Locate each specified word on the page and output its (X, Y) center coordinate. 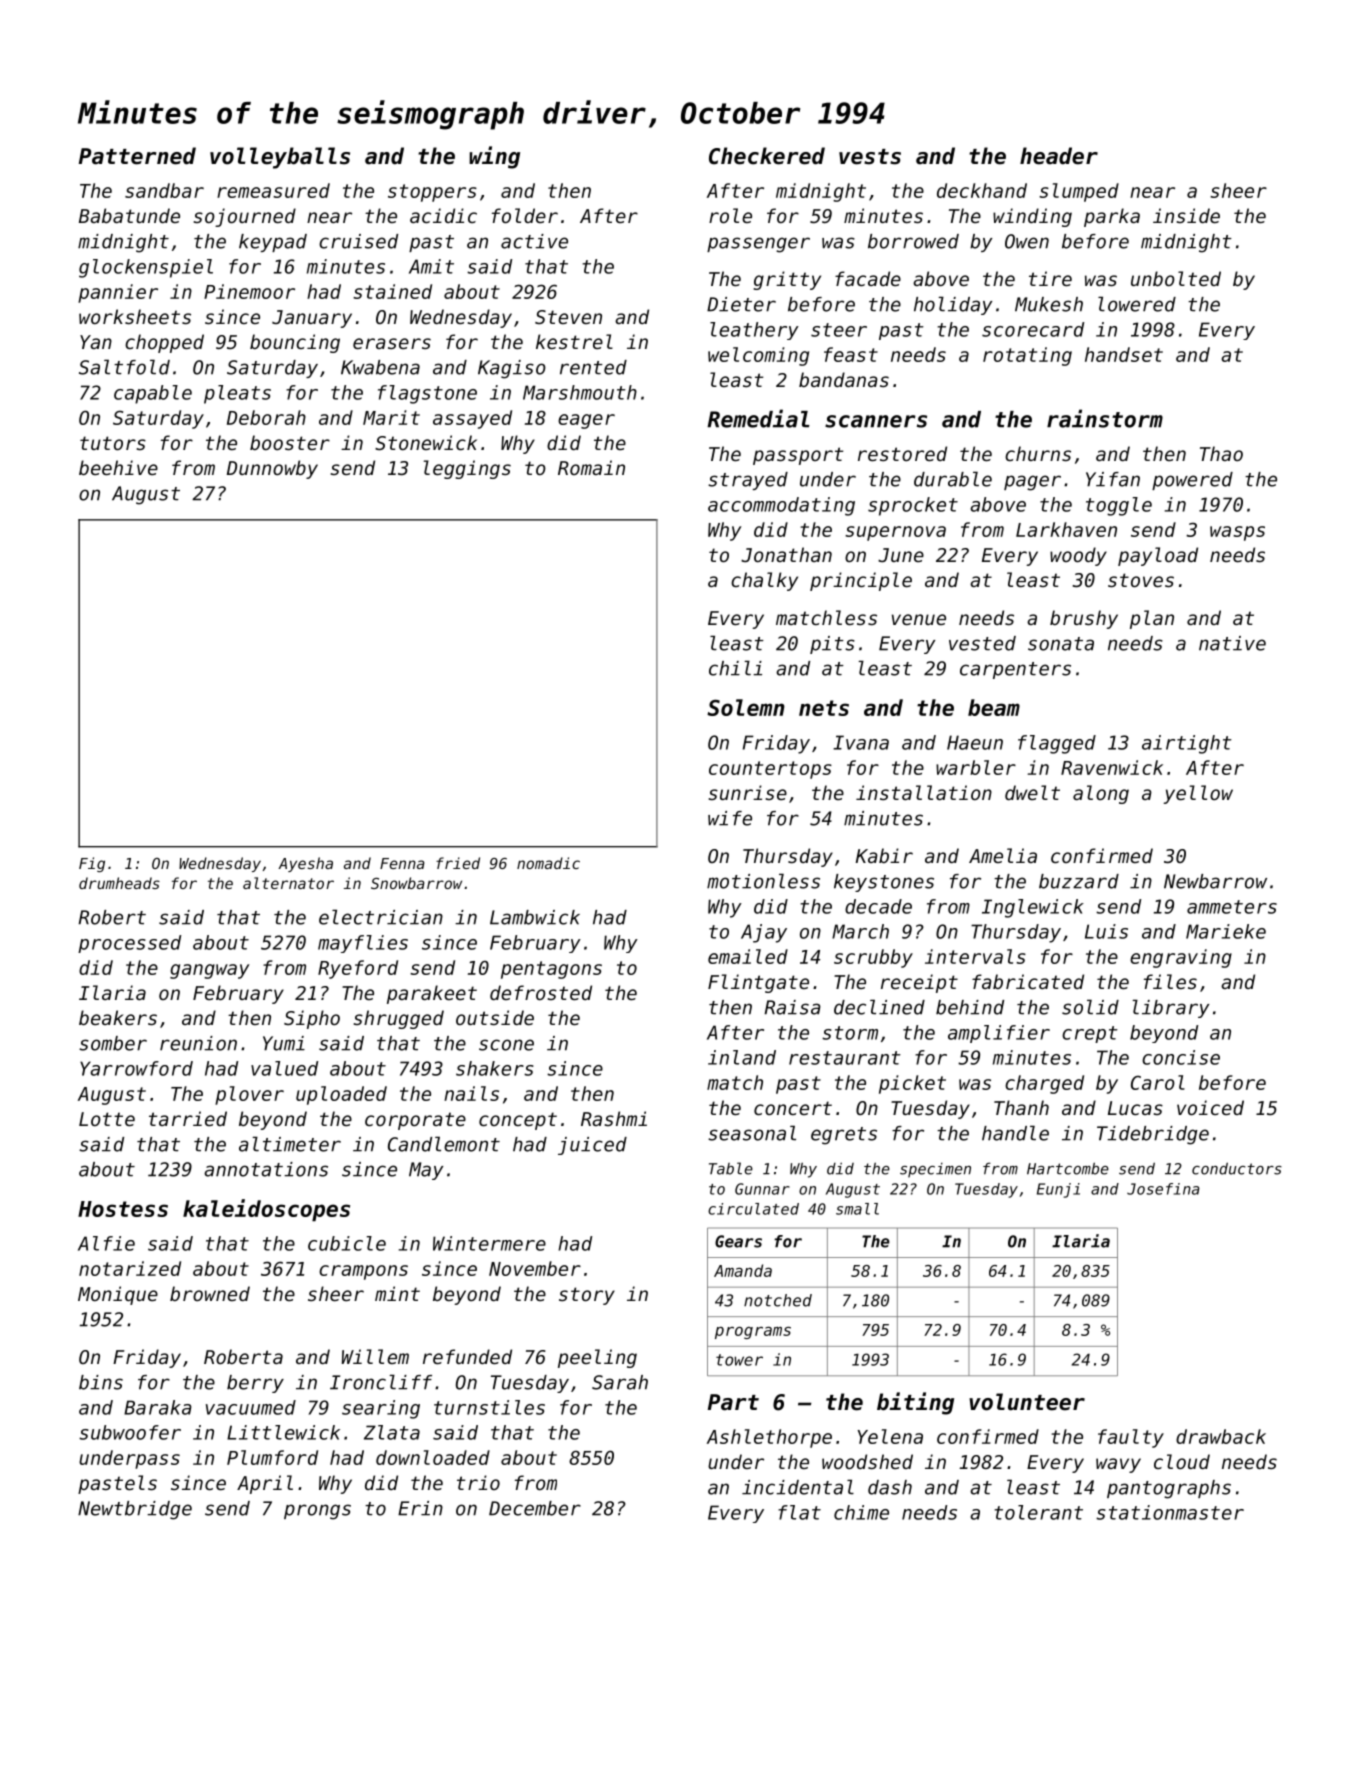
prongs (317, 1512)
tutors (113, 443)
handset (1124, 354)
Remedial (758, 418)
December (535, 1508)
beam (994, 707)
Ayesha (305, 864)
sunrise (747, 792)
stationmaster (1170, 1512)
